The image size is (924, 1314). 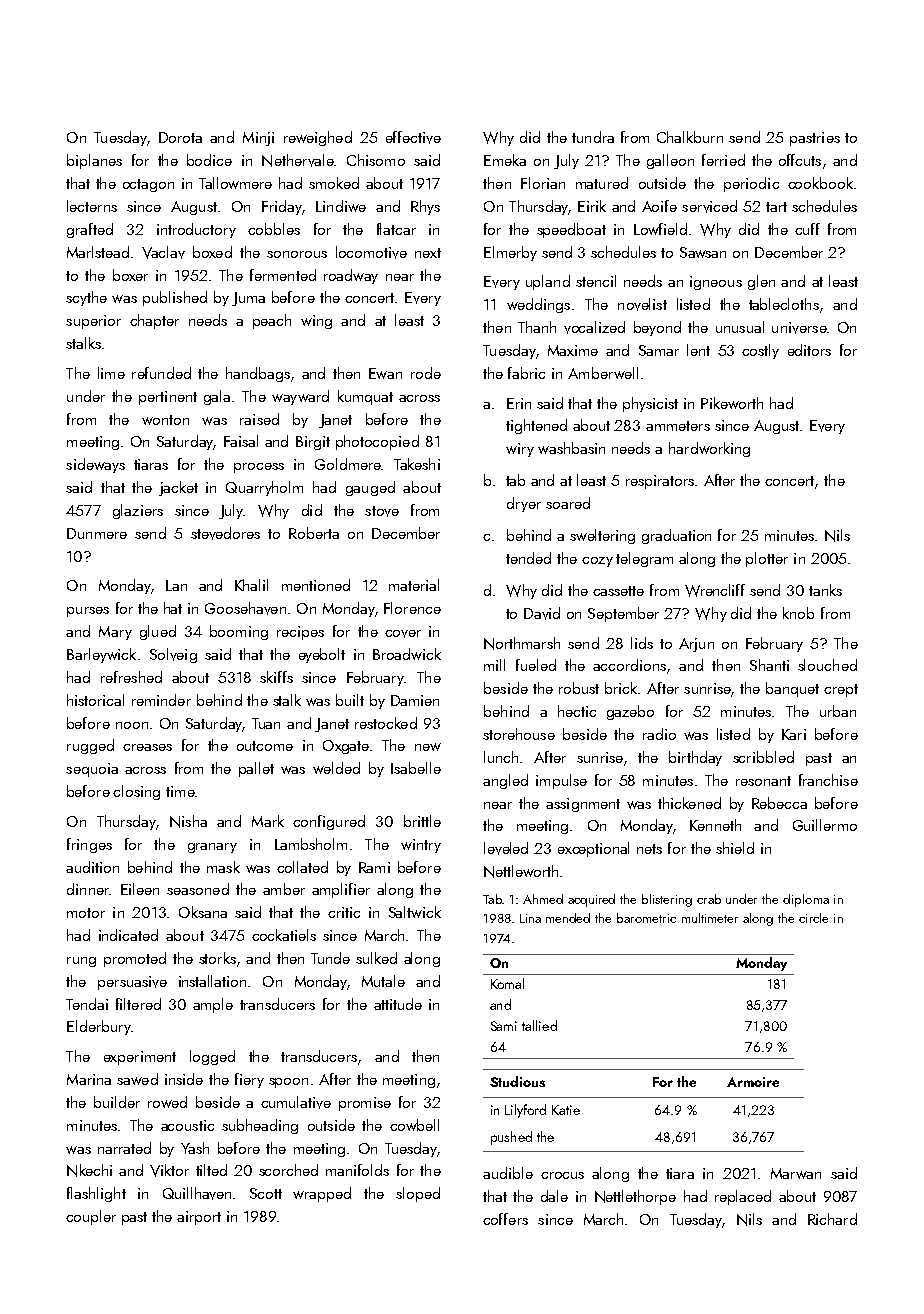 What do you see at coordinates (763, 781) in the document?
I see `resonant` at bounding box center [763, 781].
